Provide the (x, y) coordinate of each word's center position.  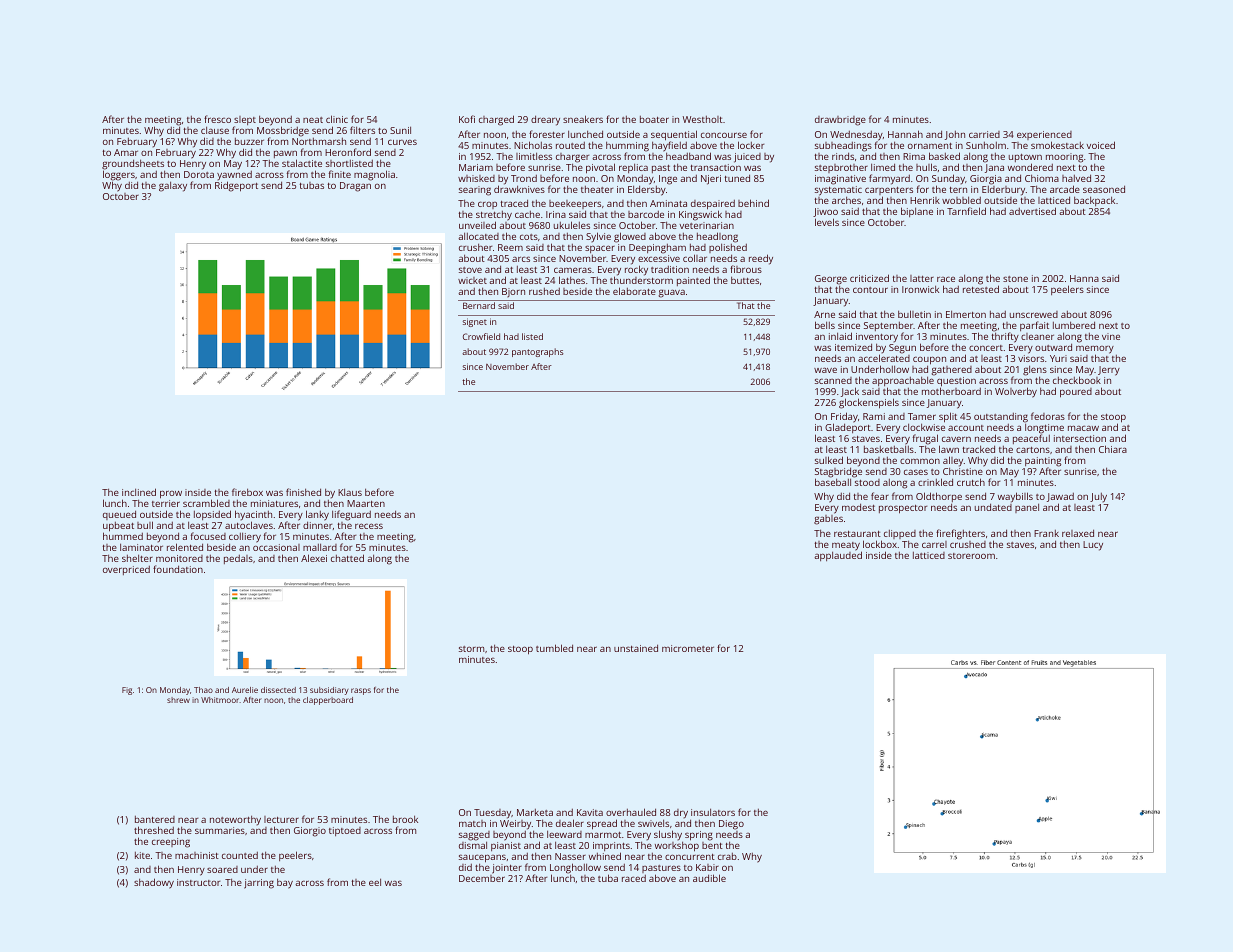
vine (1111, 336)
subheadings (843, 147)
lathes (572, 280)
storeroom (971, 556)
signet (475, 322)
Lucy (1093, 546)
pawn (285, 155)
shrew (178, 700)
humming (627, 146)
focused (208, 536)
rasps (361, 691)
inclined (139, 492)
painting (1043, 462)
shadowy (154, 883)
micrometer (688, 648)
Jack (850, 392)
